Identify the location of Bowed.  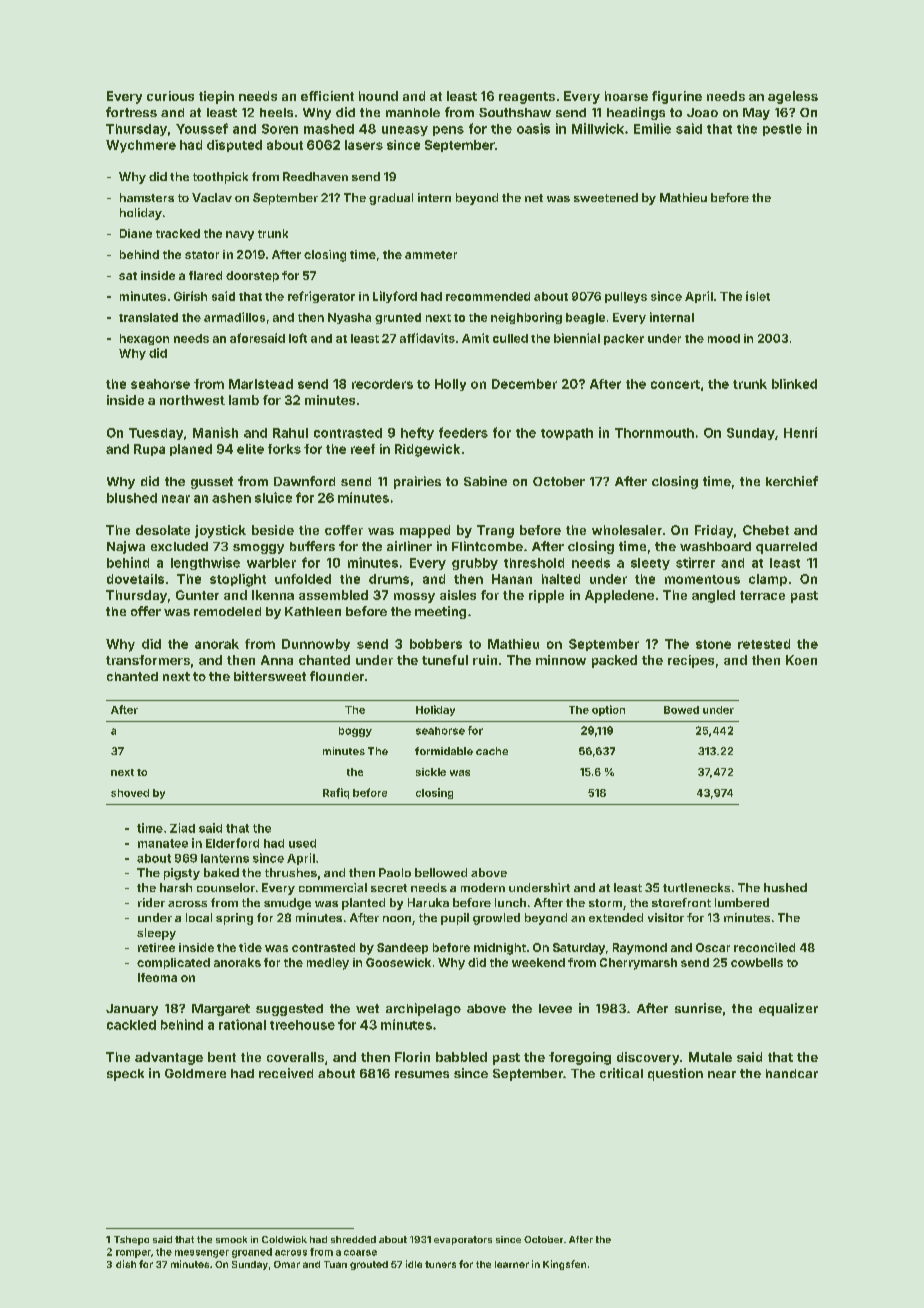
(681, 710).
